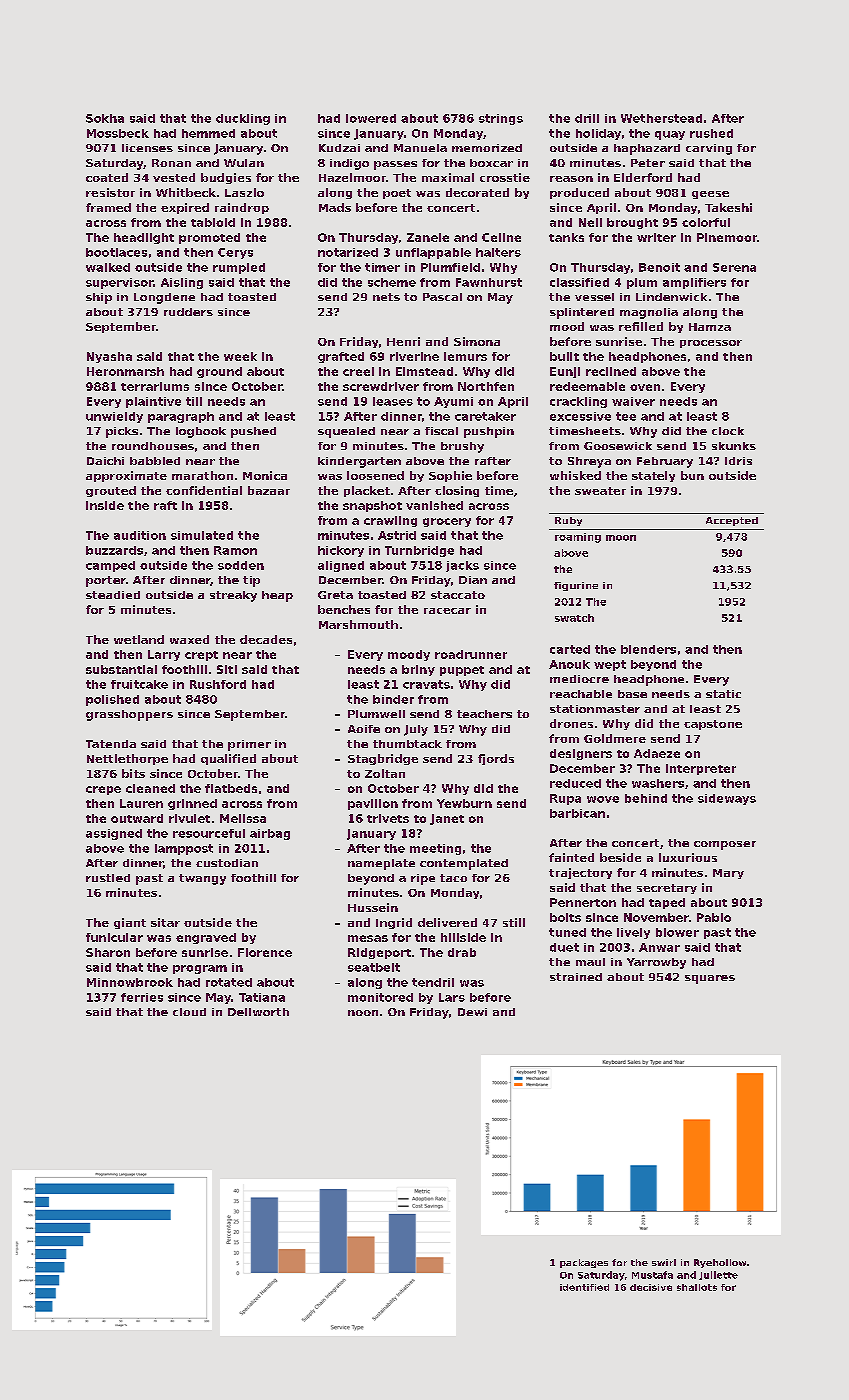 The height and width of the image is (1400, 849). I want to click on creel, so click(358, 371).
